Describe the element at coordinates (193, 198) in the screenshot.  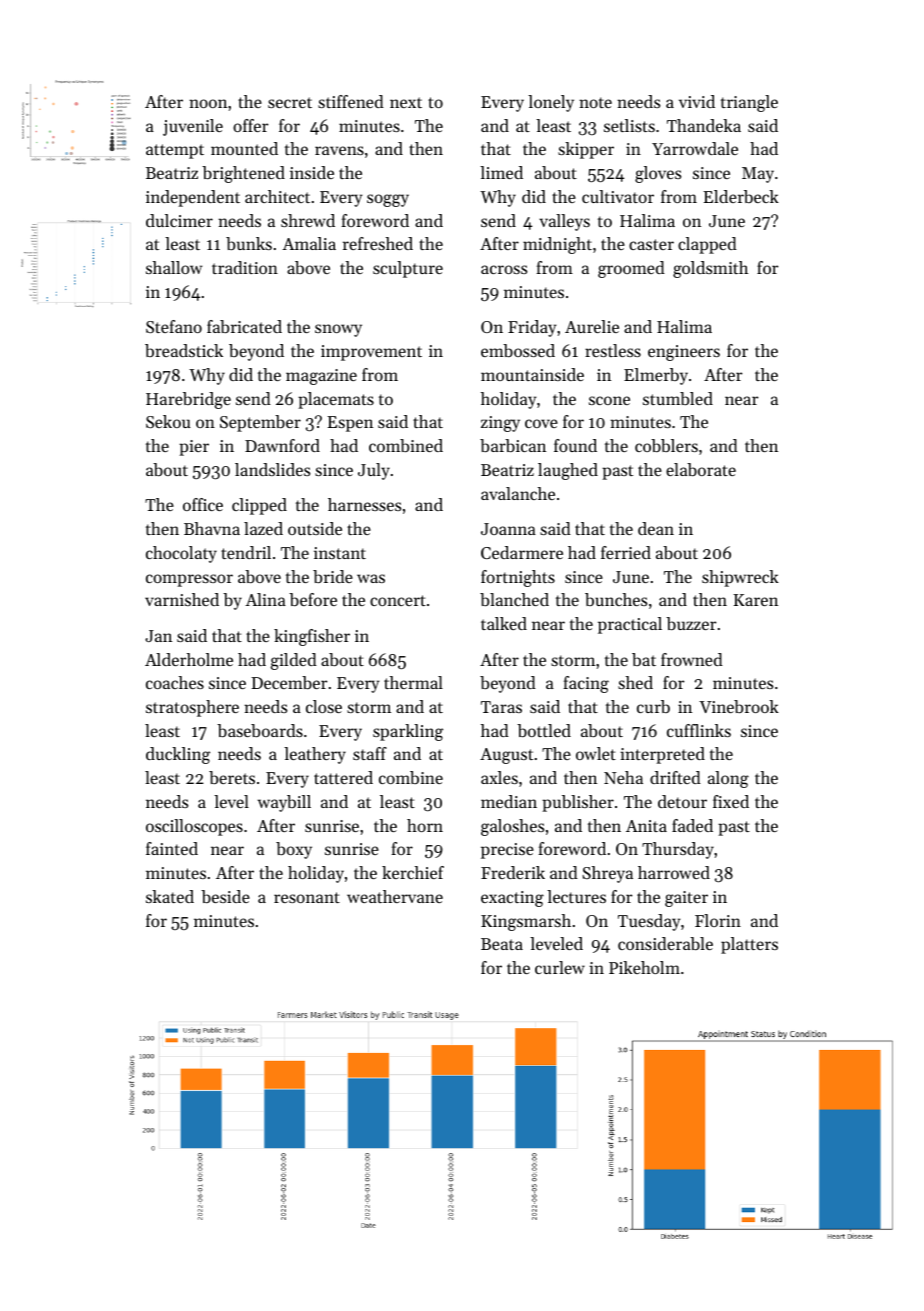
I see `independent` at that location.
